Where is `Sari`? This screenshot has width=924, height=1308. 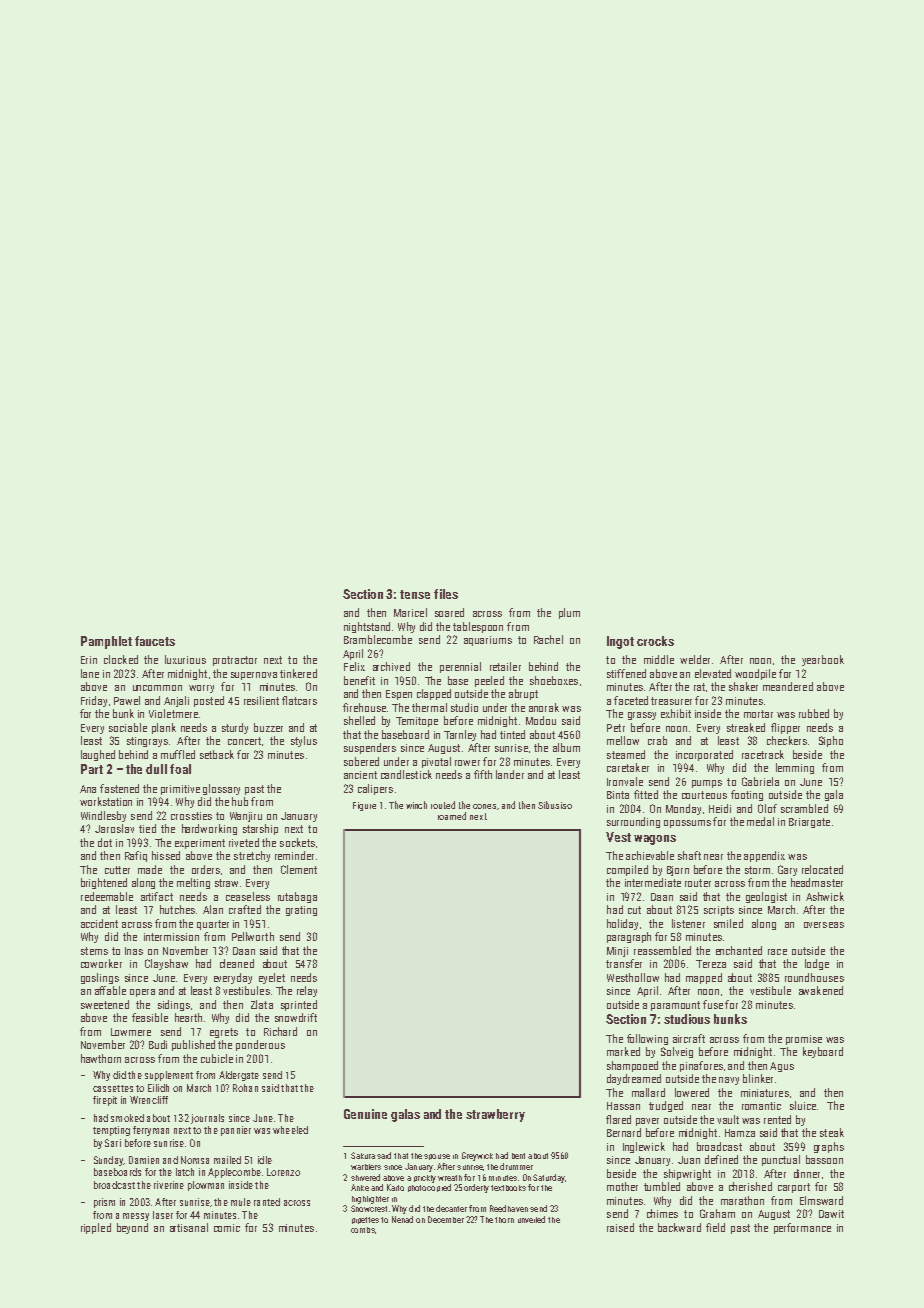 Sari is located at coordinates (113, 1143).
